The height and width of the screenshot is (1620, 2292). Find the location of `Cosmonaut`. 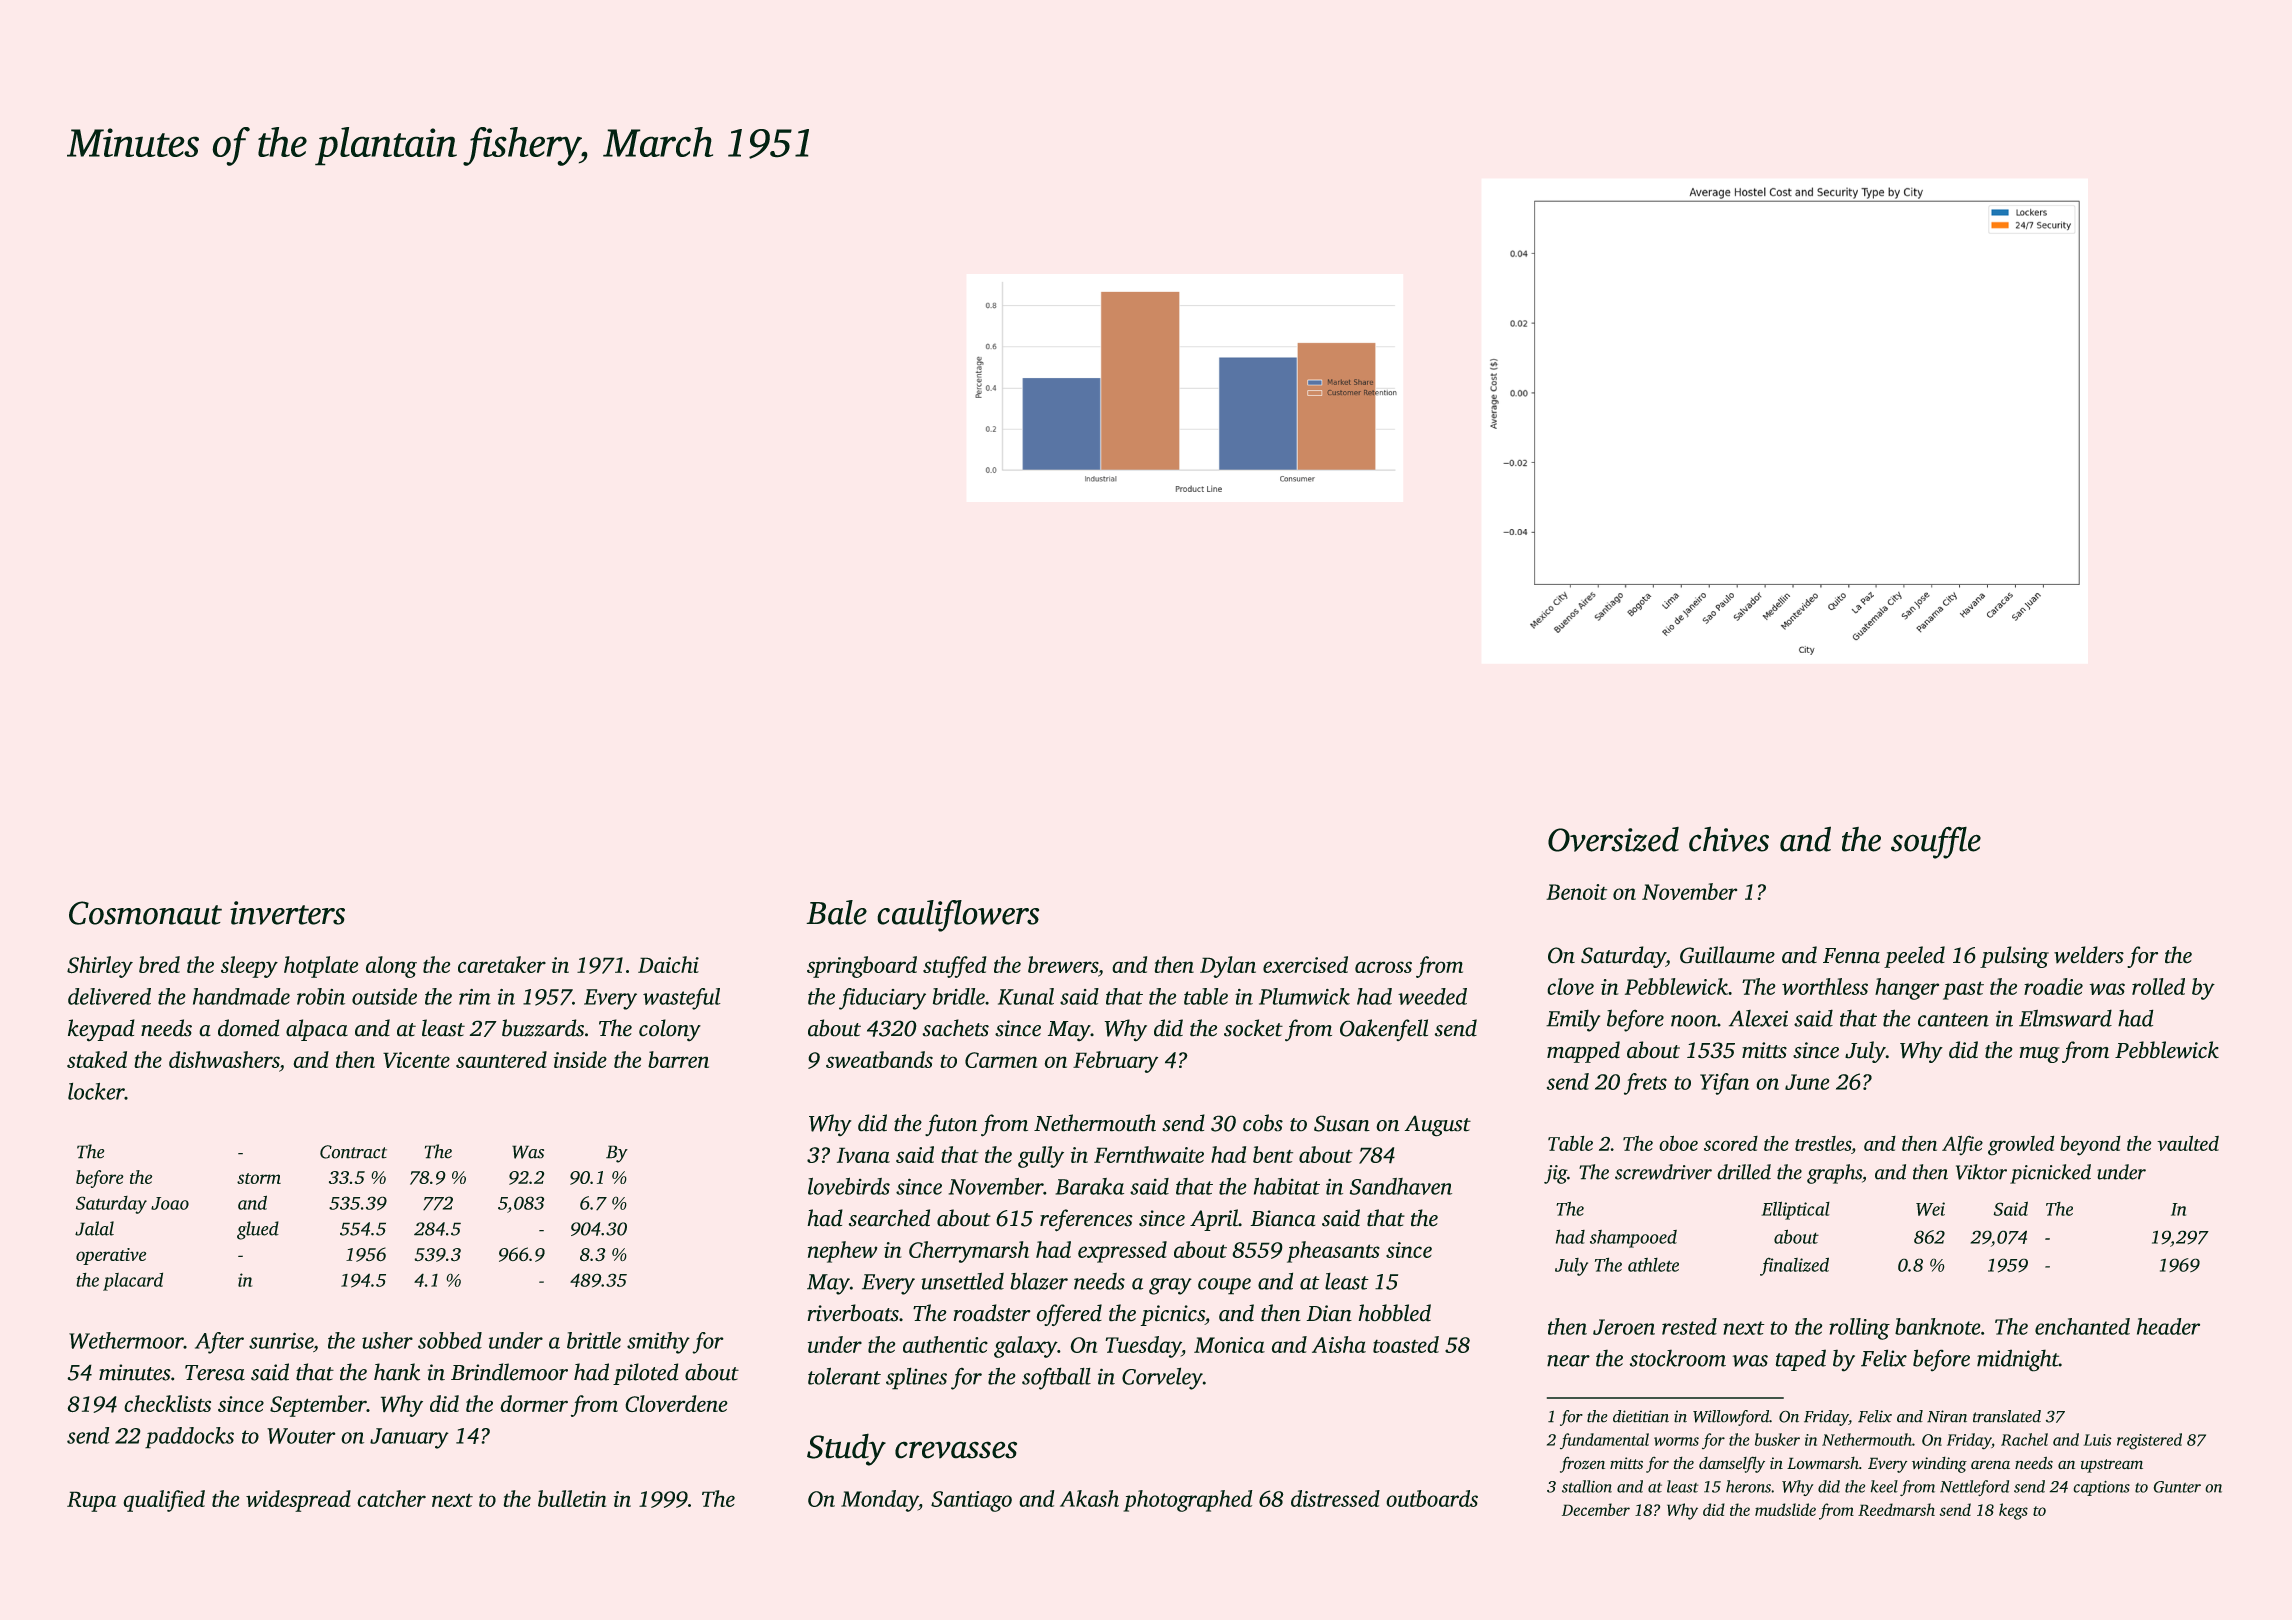

Cosmonaut is located at coordinates (145, 913).
